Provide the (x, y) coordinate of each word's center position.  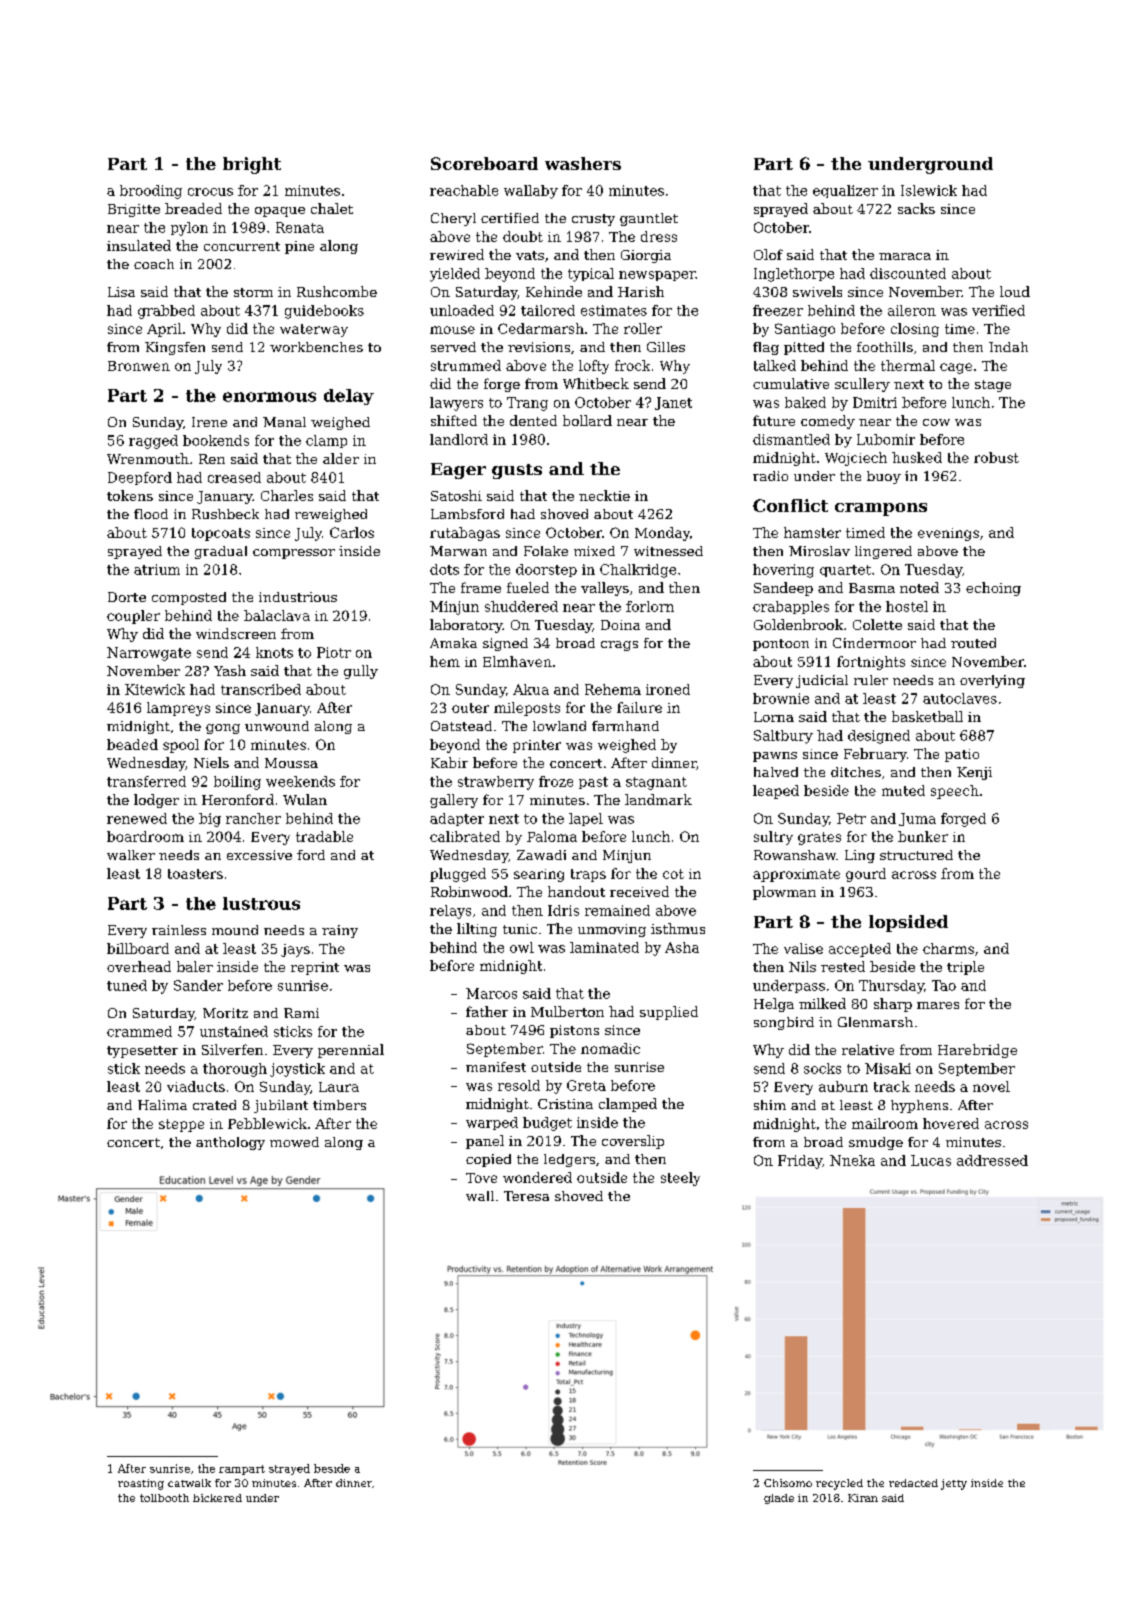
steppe (181, 1125)
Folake (546, 551)
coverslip (633, 1142)
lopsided (908, 923)
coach (154, 264)
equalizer (845, 191)
